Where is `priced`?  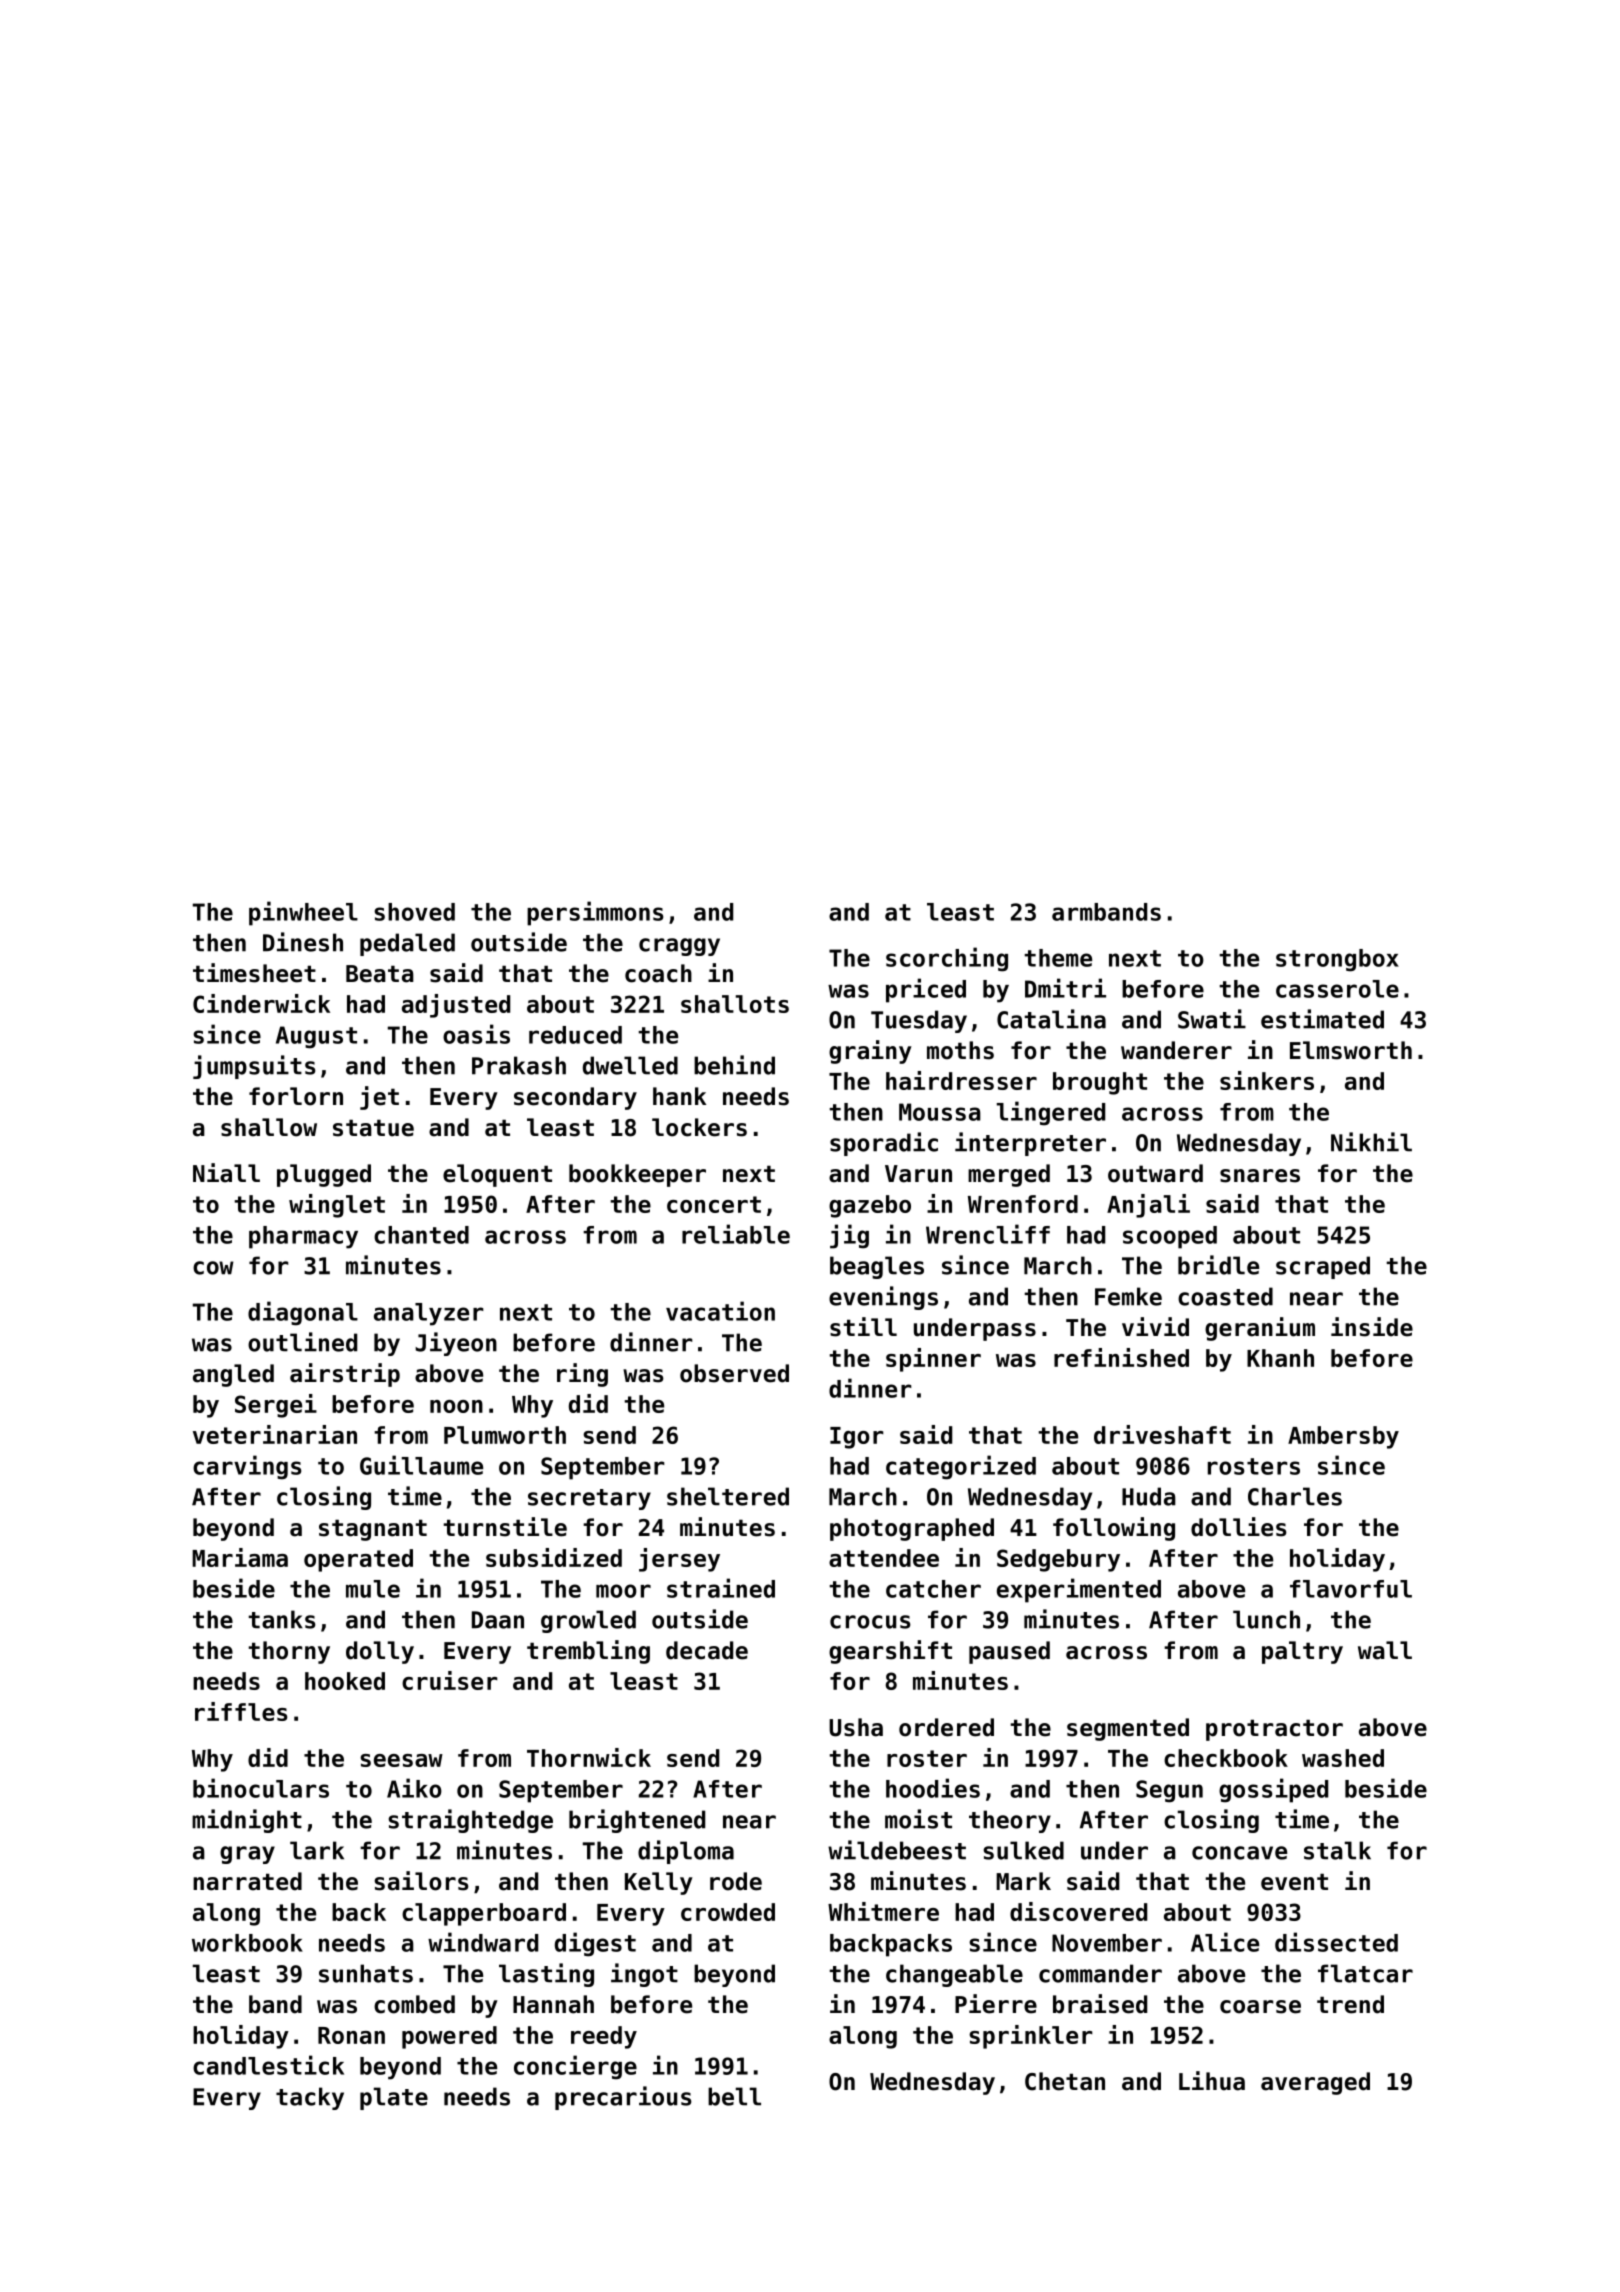 priced is located at coordinates (926, 990).
